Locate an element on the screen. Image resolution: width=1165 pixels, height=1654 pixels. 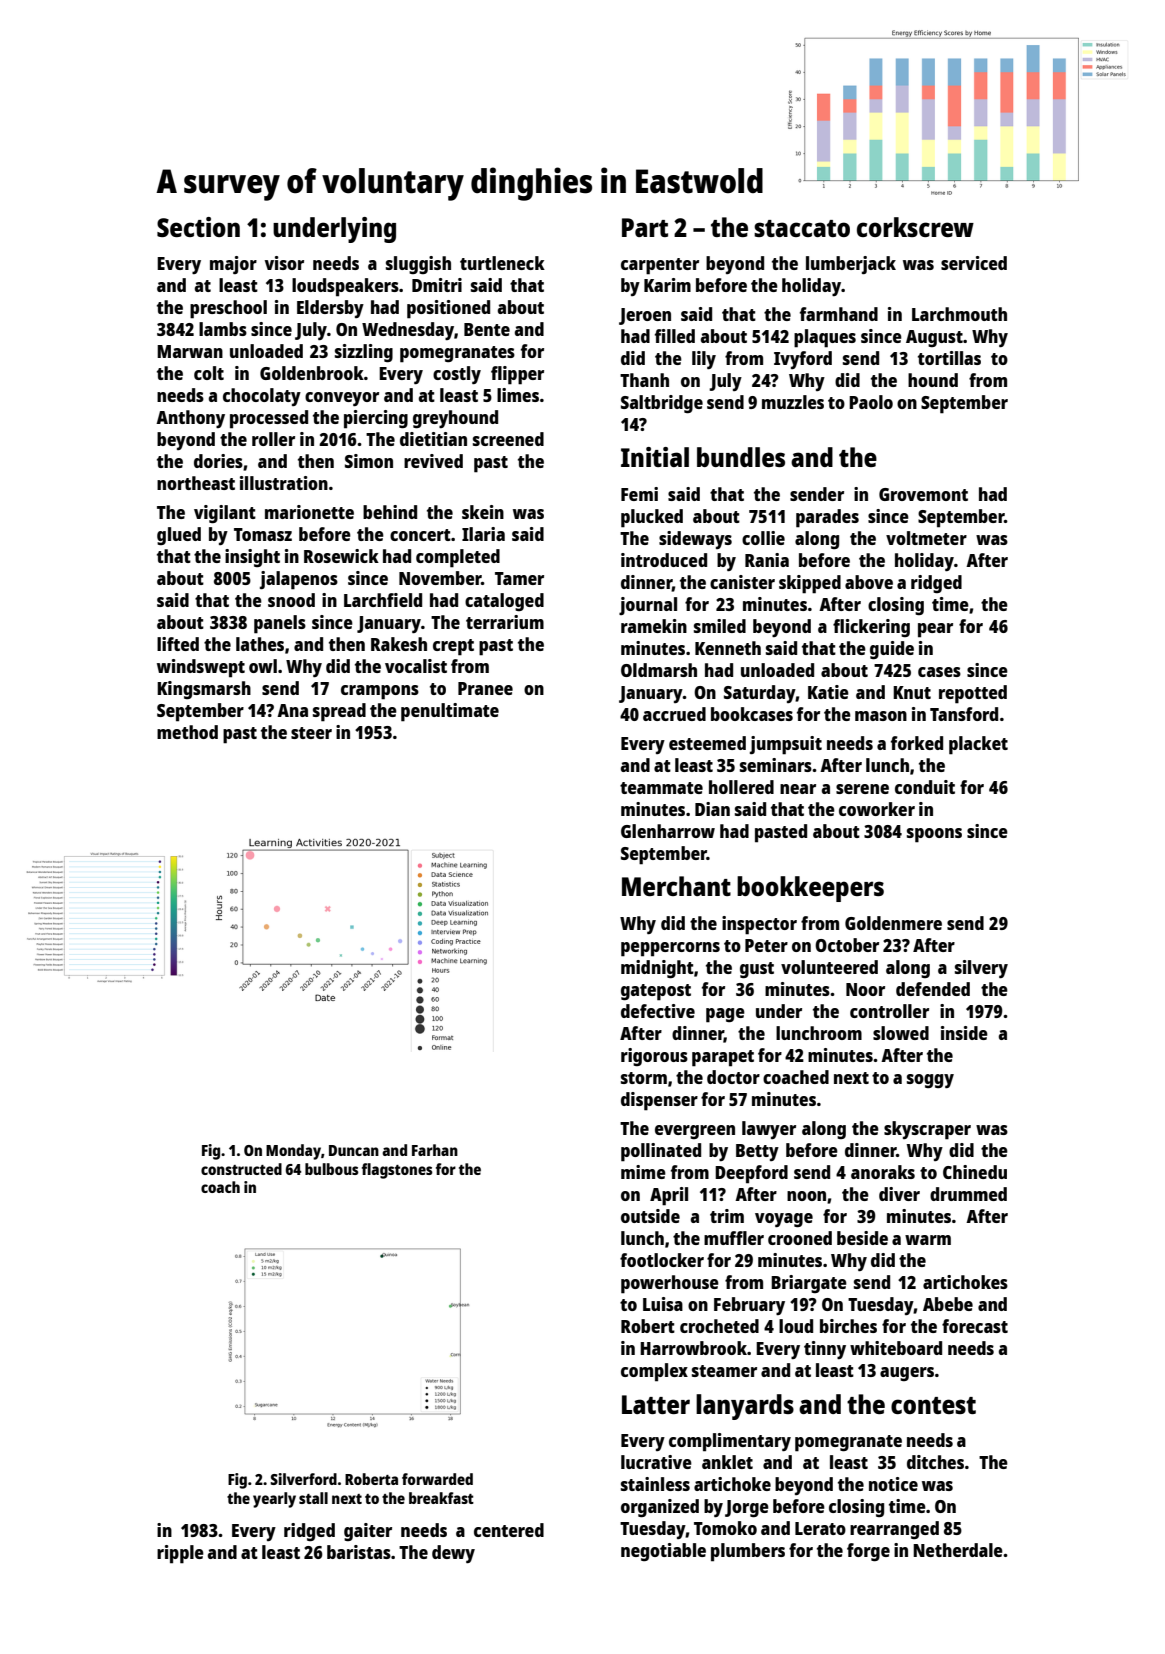
Duncan is located at coordinates (354, 1150).
